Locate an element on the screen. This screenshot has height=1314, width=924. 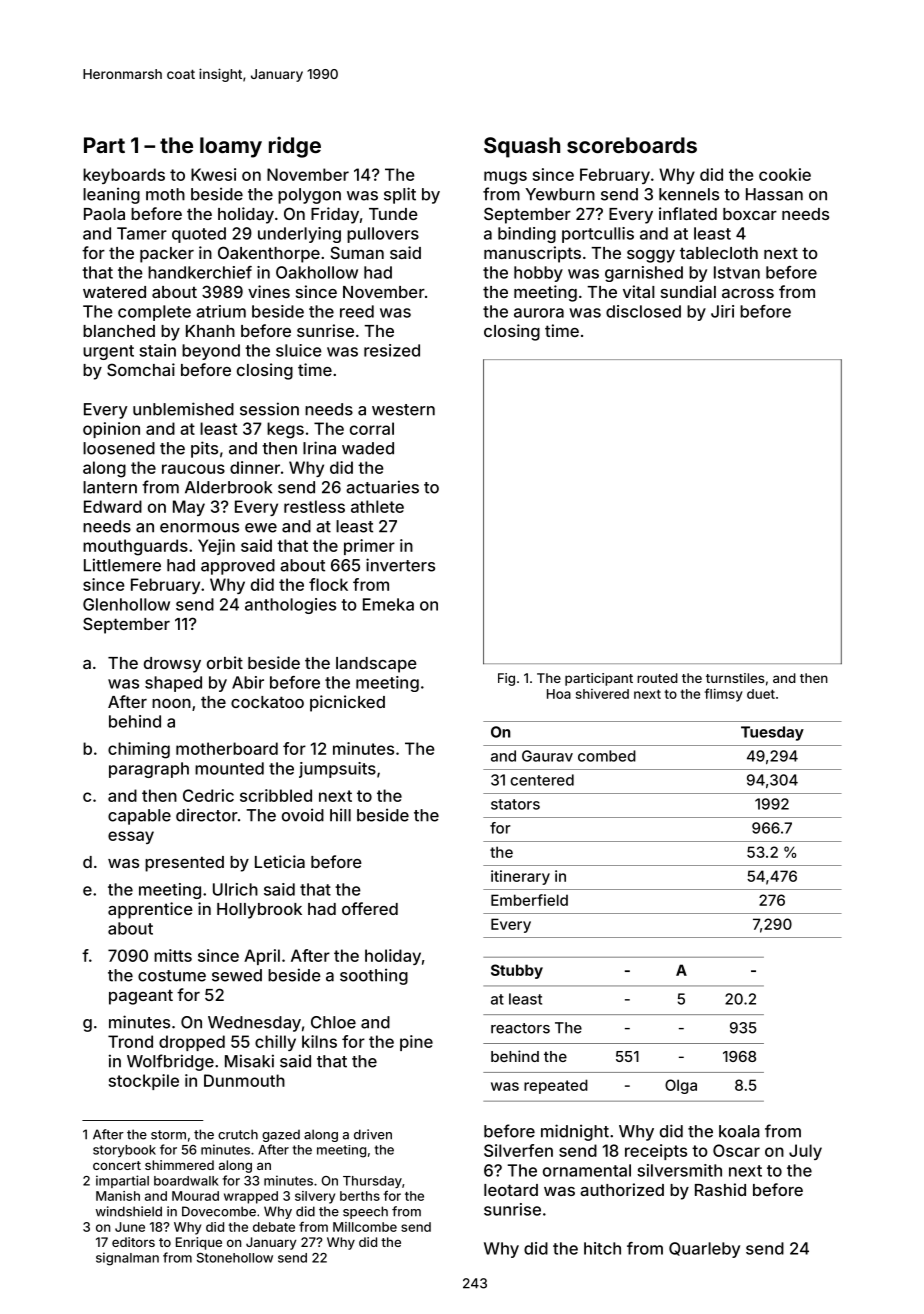
April is located at coordinates (262, 957).
